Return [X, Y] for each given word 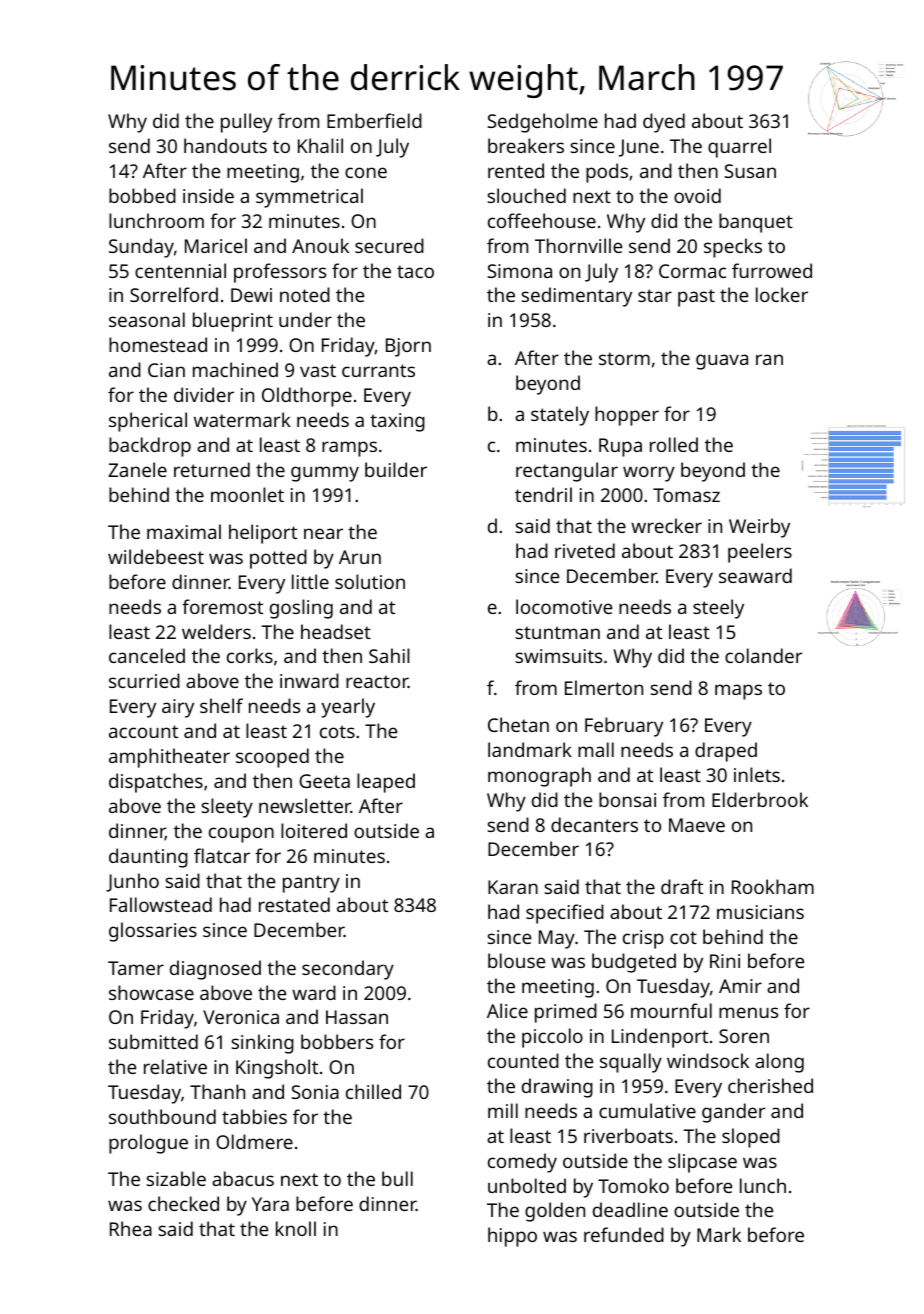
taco [415, 271]
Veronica [241, 1017]
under [305, 319]
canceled [147, 655]
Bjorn [408, 347]
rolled [674, 444]
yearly [348, 708]
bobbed [142, 195]
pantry [311, 884]
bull [397, 1178]
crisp [643, 939]
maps [738, 692]
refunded [624, 1234]
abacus [243, 1178]
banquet [756, 223]
